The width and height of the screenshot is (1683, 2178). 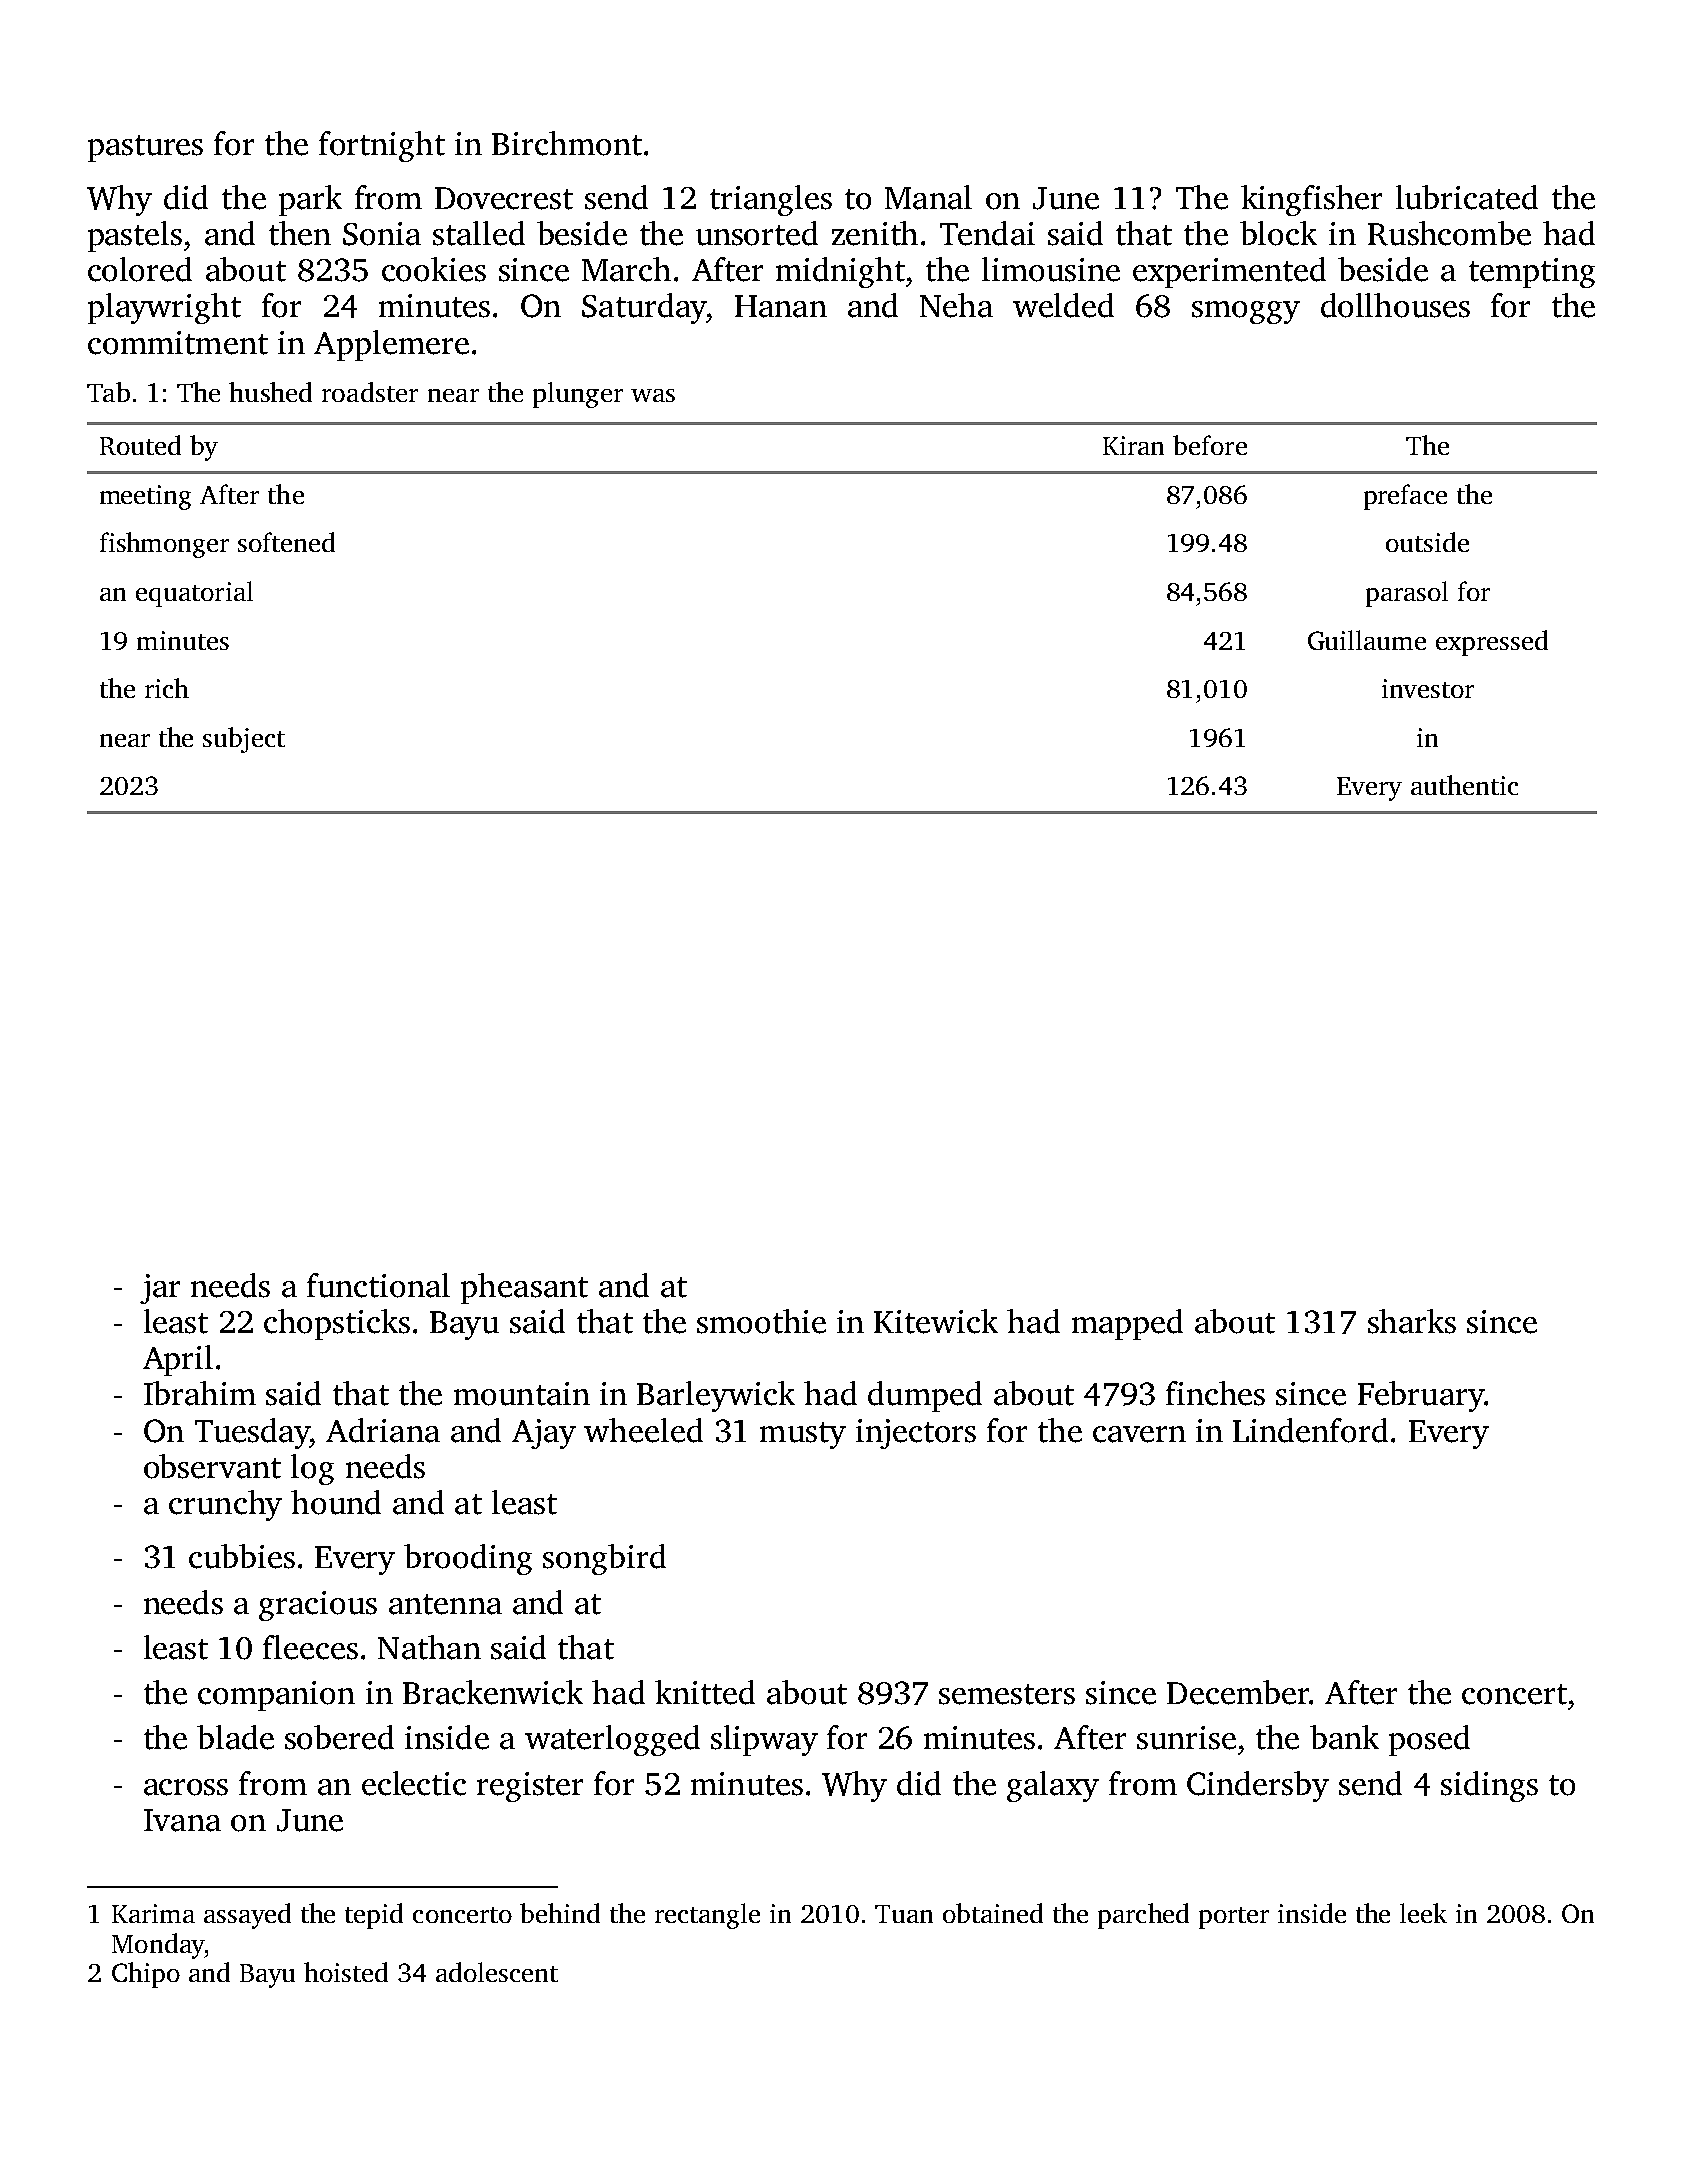 What do you see at coordinates (1467, 197) in the screenshot?
I see `lubricated` at bounding box center [1467, 197].
